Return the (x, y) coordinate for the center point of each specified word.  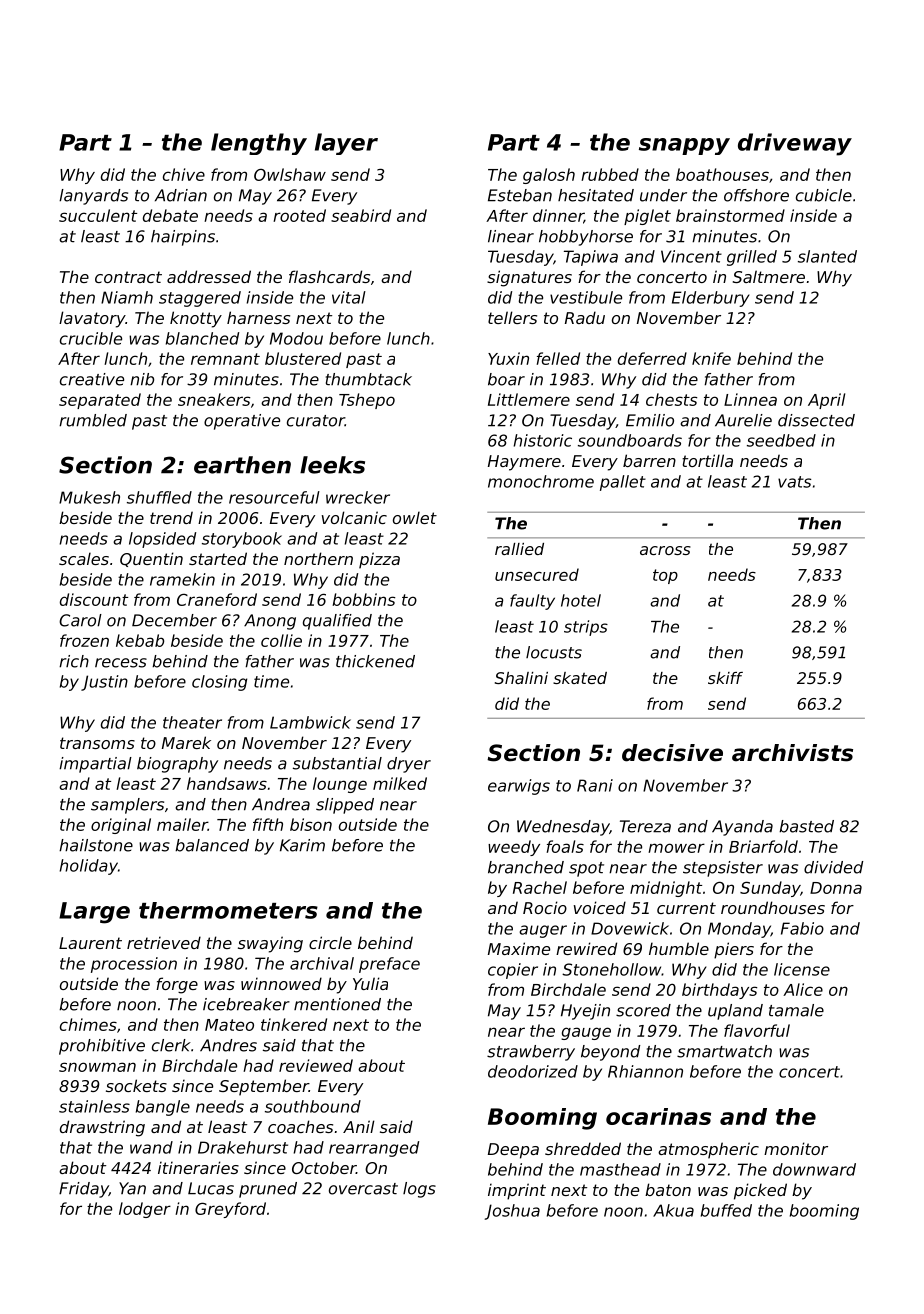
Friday (84, 1190)
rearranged (374, 1149)
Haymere (524, 463)
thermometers (228, 910)
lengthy (259, 144)
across (665, 550)
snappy (684, 146)
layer (346, 144)
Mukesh (89, 497)
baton (668, 1189)
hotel (581, 600)
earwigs (519, 787)
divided (833, 867)
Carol (80, 620)
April (826, 401)
